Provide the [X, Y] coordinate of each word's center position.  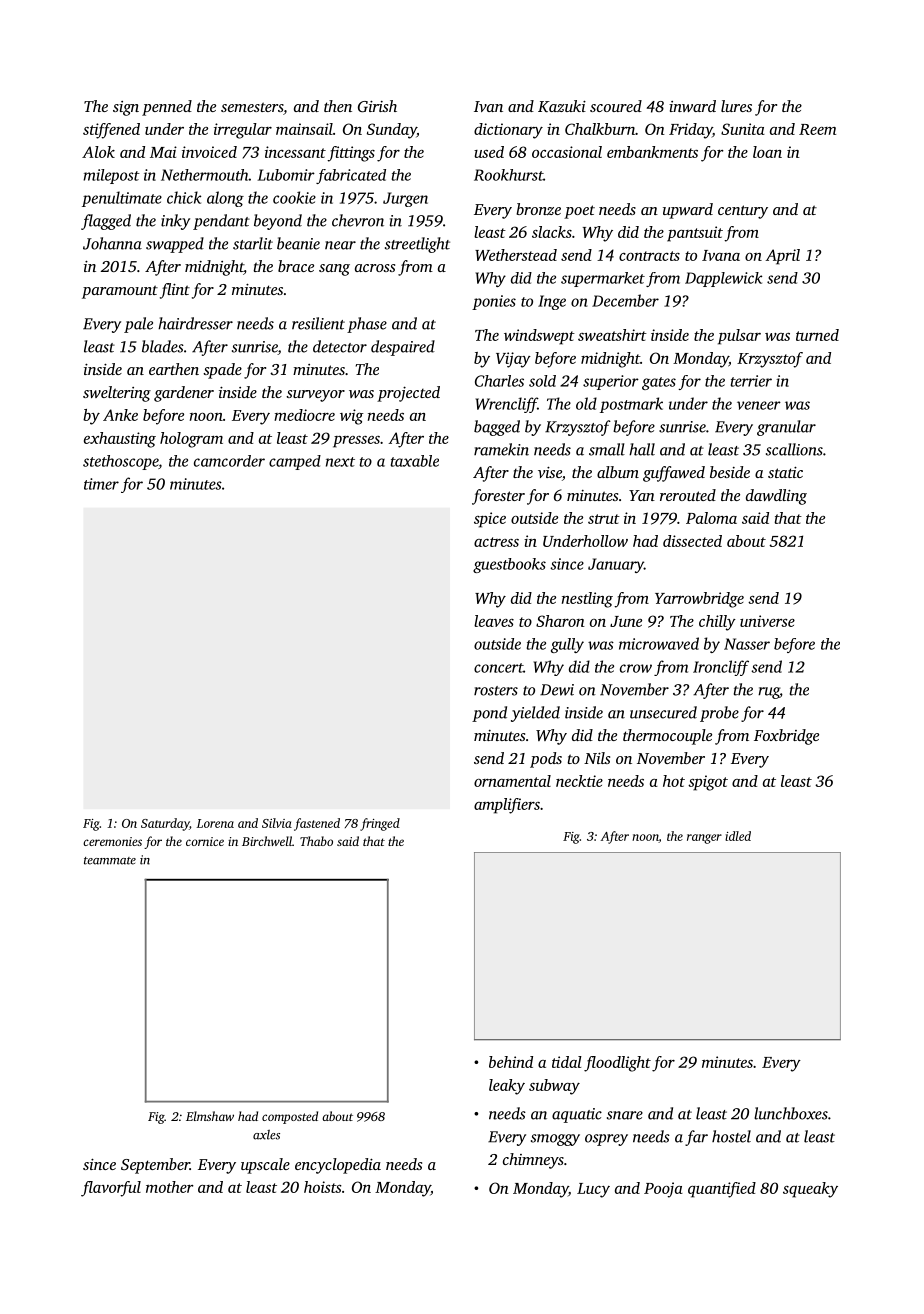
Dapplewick [723, 279]
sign [126, 108]
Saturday [165, 824]
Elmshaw [210, 1116]
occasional [567, 152]
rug [769, 693]
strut [604, 519]
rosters [496, 691]
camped [295, 462]
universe [767, 621]
